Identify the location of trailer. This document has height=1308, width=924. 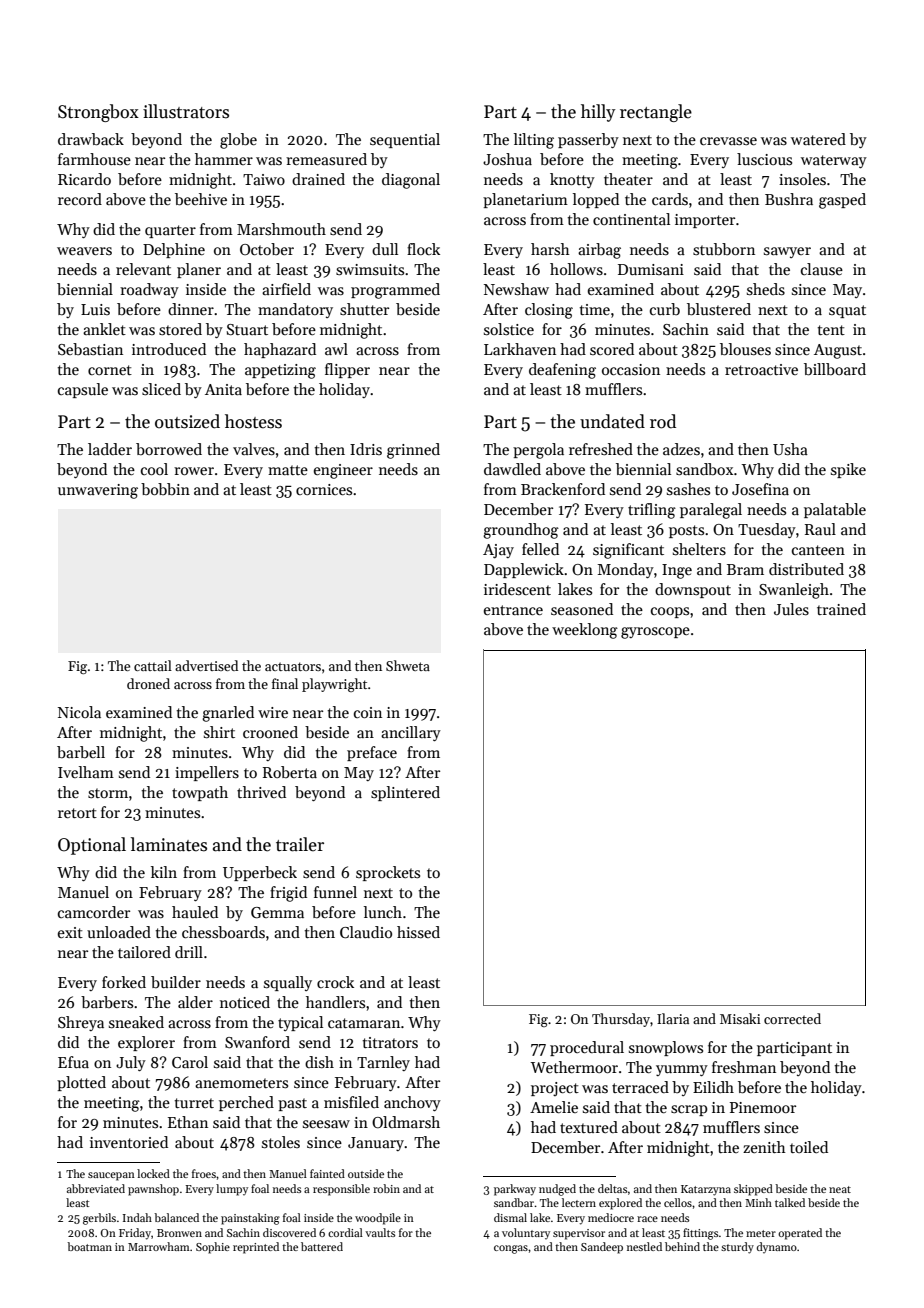
(300, 844).
